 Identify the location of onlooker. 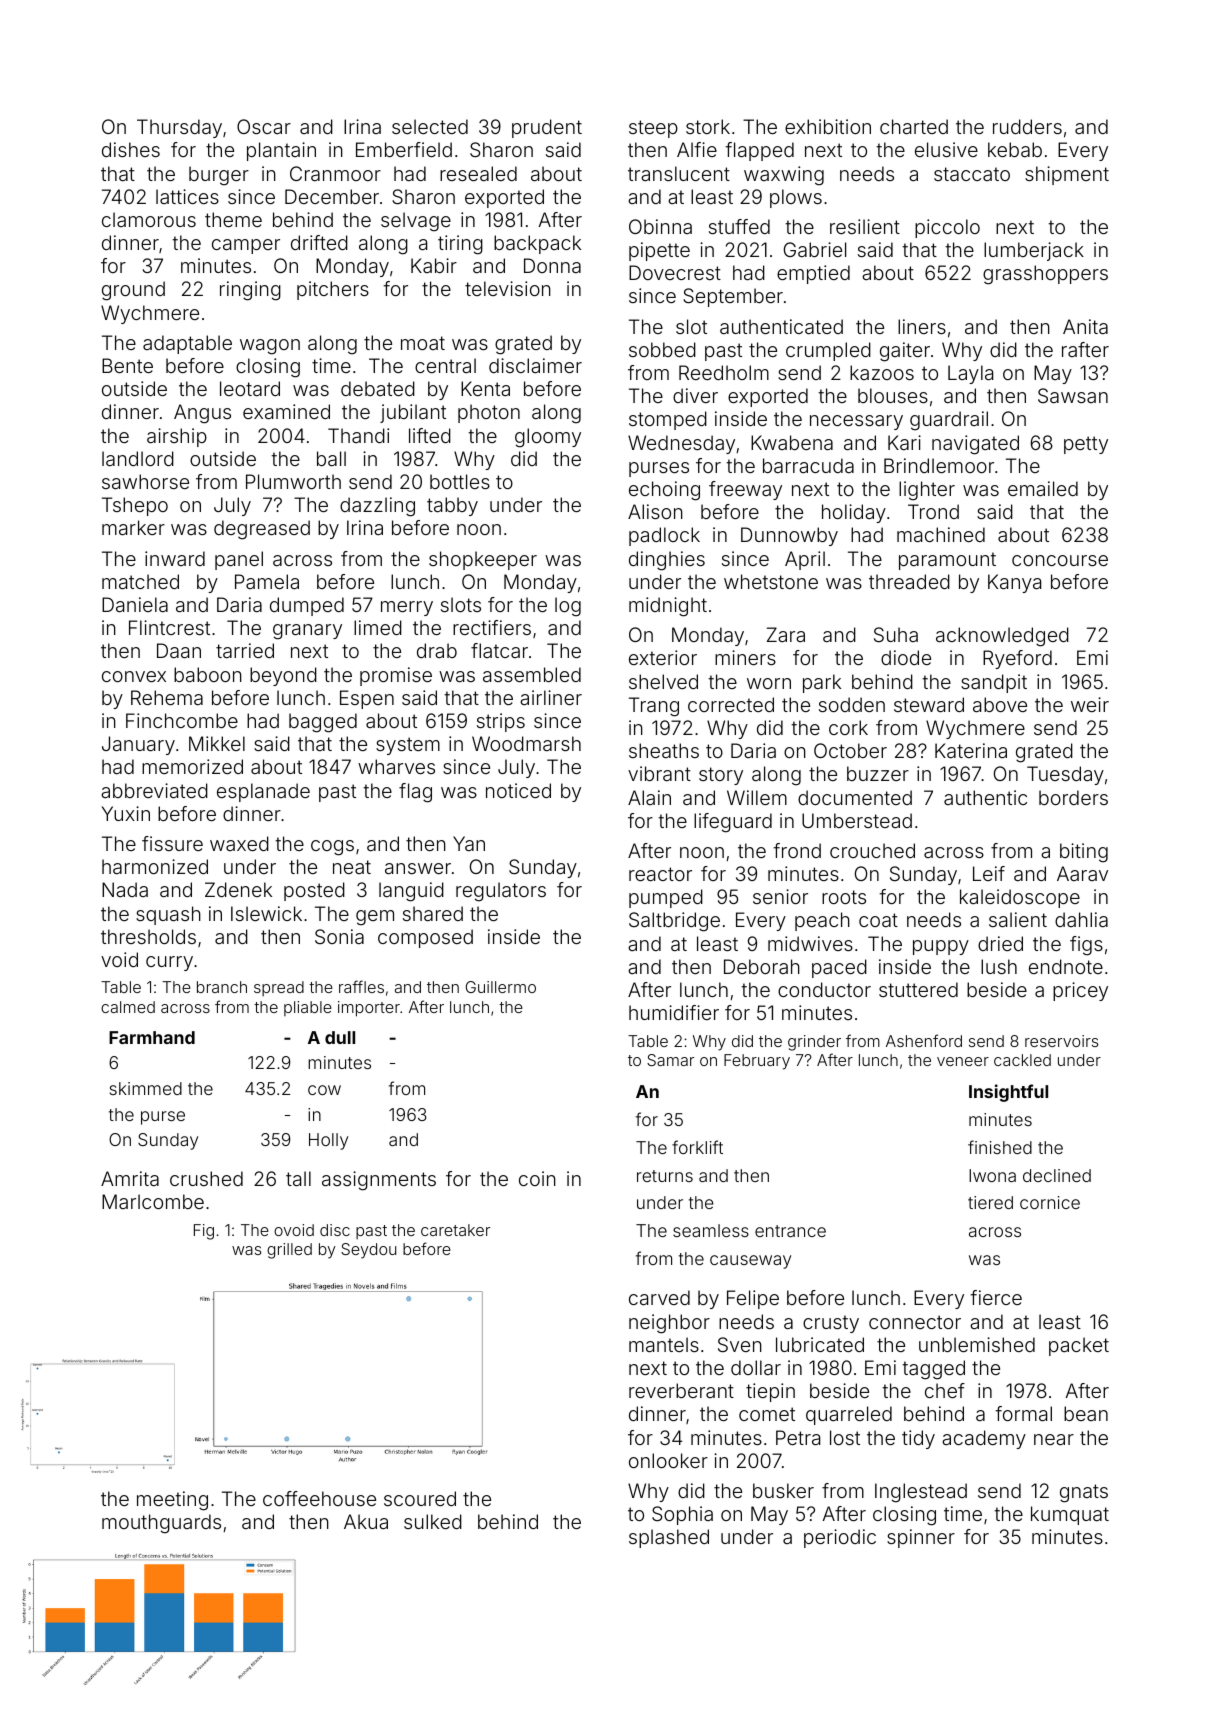
(668, 1460).
